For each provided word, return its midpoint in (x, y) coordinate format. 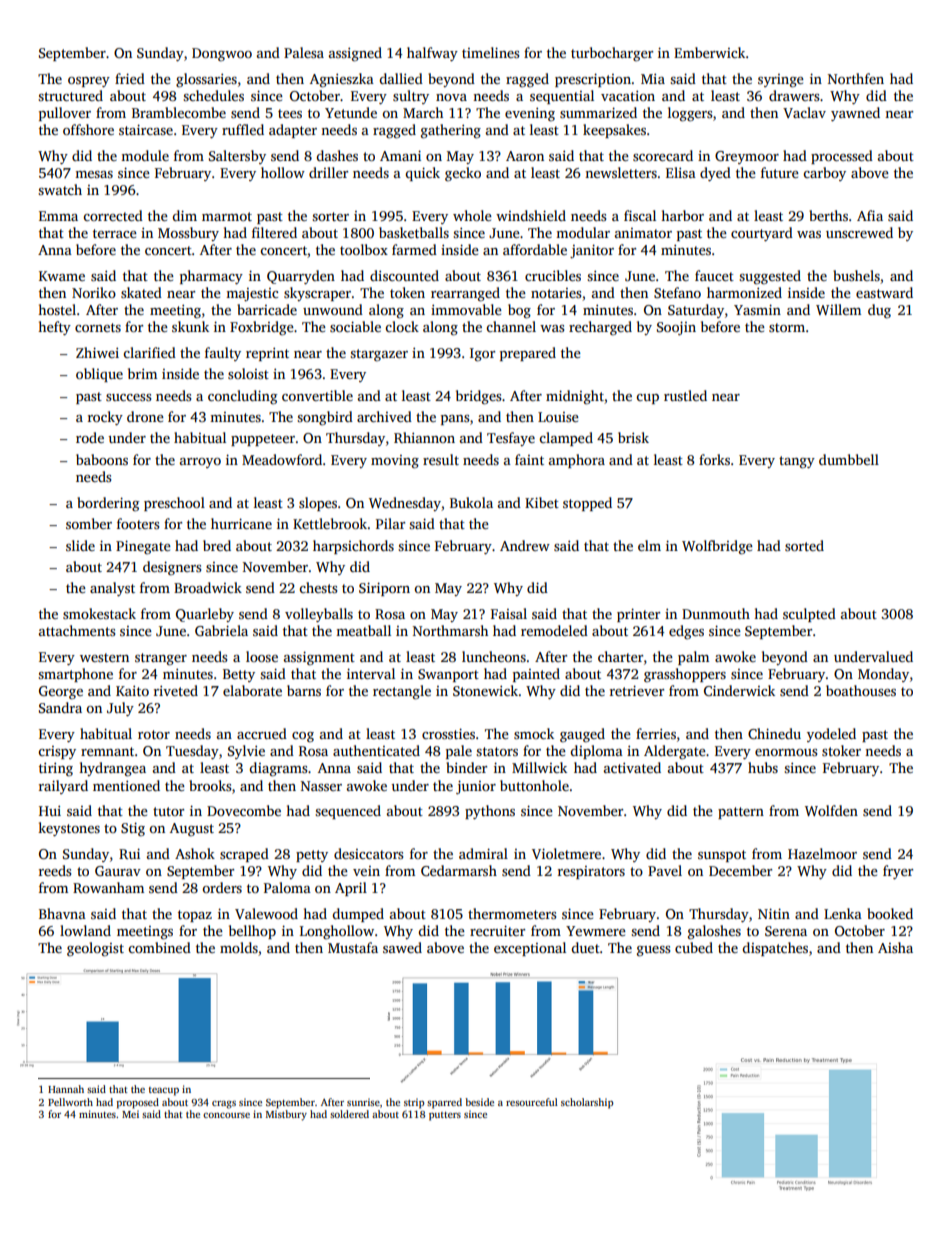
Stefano (677, 292)
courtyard (762, 234)
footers (138, 523)
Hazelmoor (822, 853)
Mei (130, 1114)
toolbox (364, 249)
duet (585, 947)
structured (70, 95)
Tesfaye (511, 439)
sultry (411, 97)
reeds (55, 870)
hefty (54, 328)
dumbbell (849, 459)
